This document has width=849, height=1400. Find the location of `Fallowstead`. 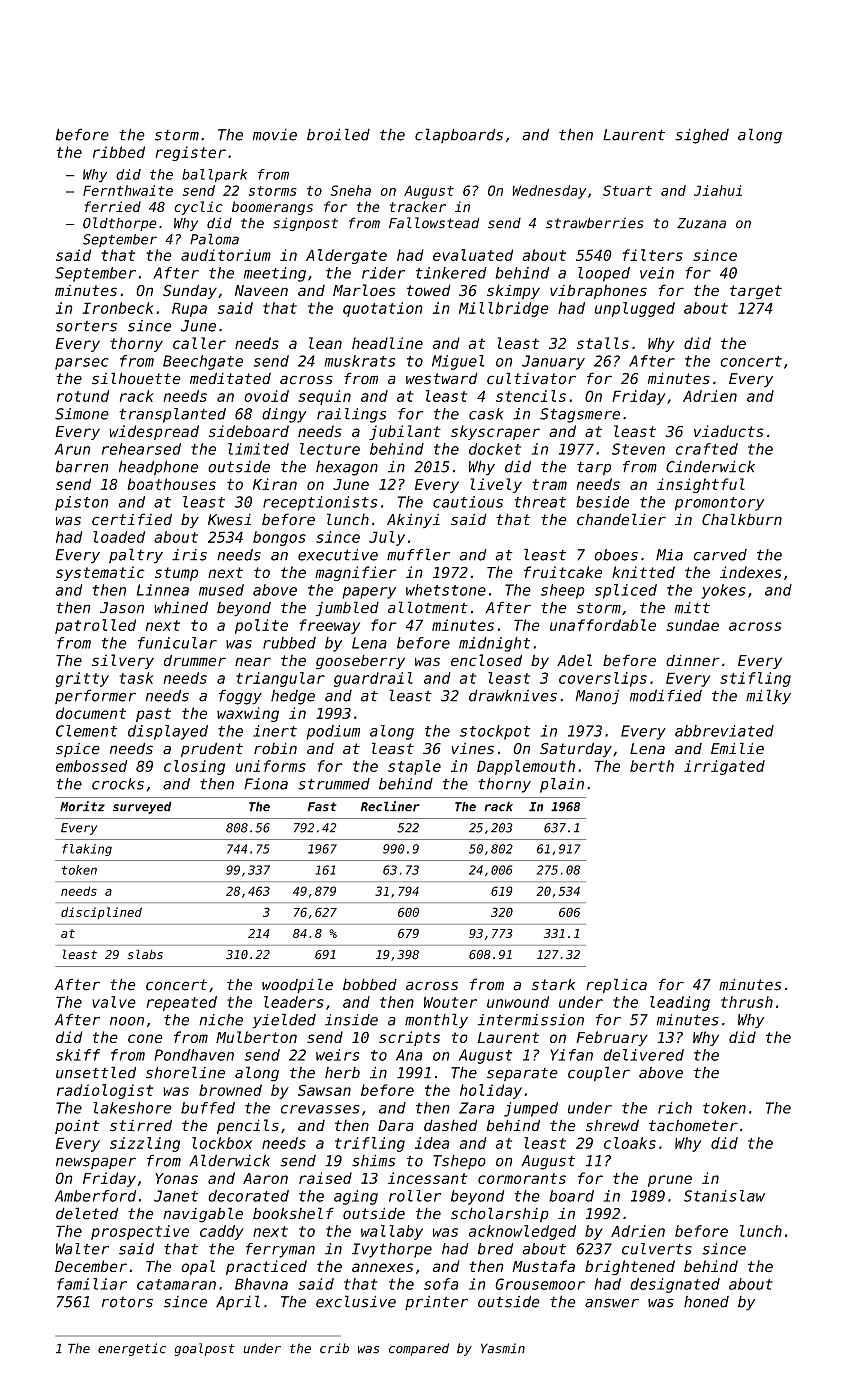

Fallowstead is located at coordinates (434, 223).
